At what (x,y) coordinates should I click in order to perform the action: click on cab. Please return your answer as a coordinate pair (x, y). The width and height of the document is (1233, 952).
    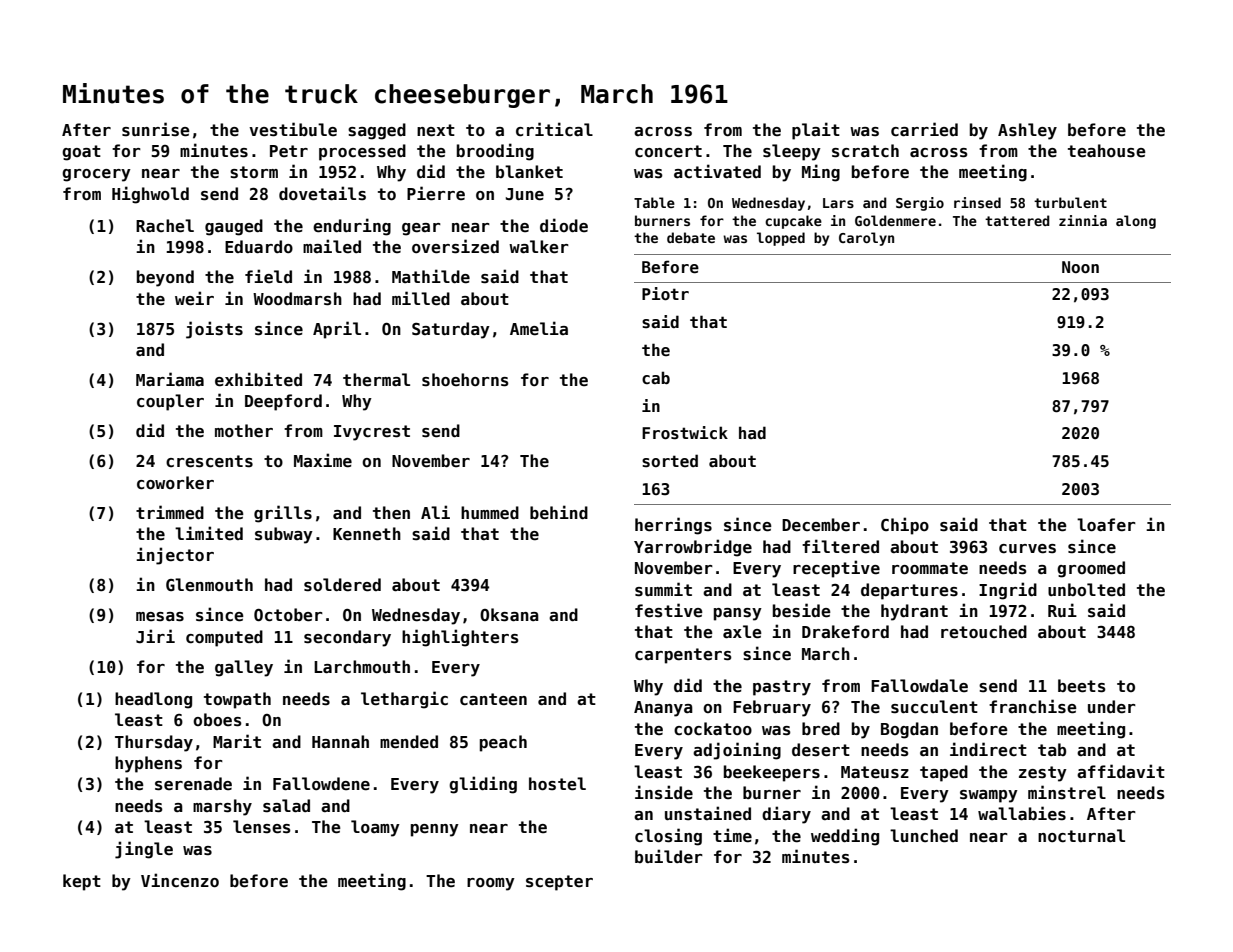
    Looking at the image, I should click on (656, 377).
